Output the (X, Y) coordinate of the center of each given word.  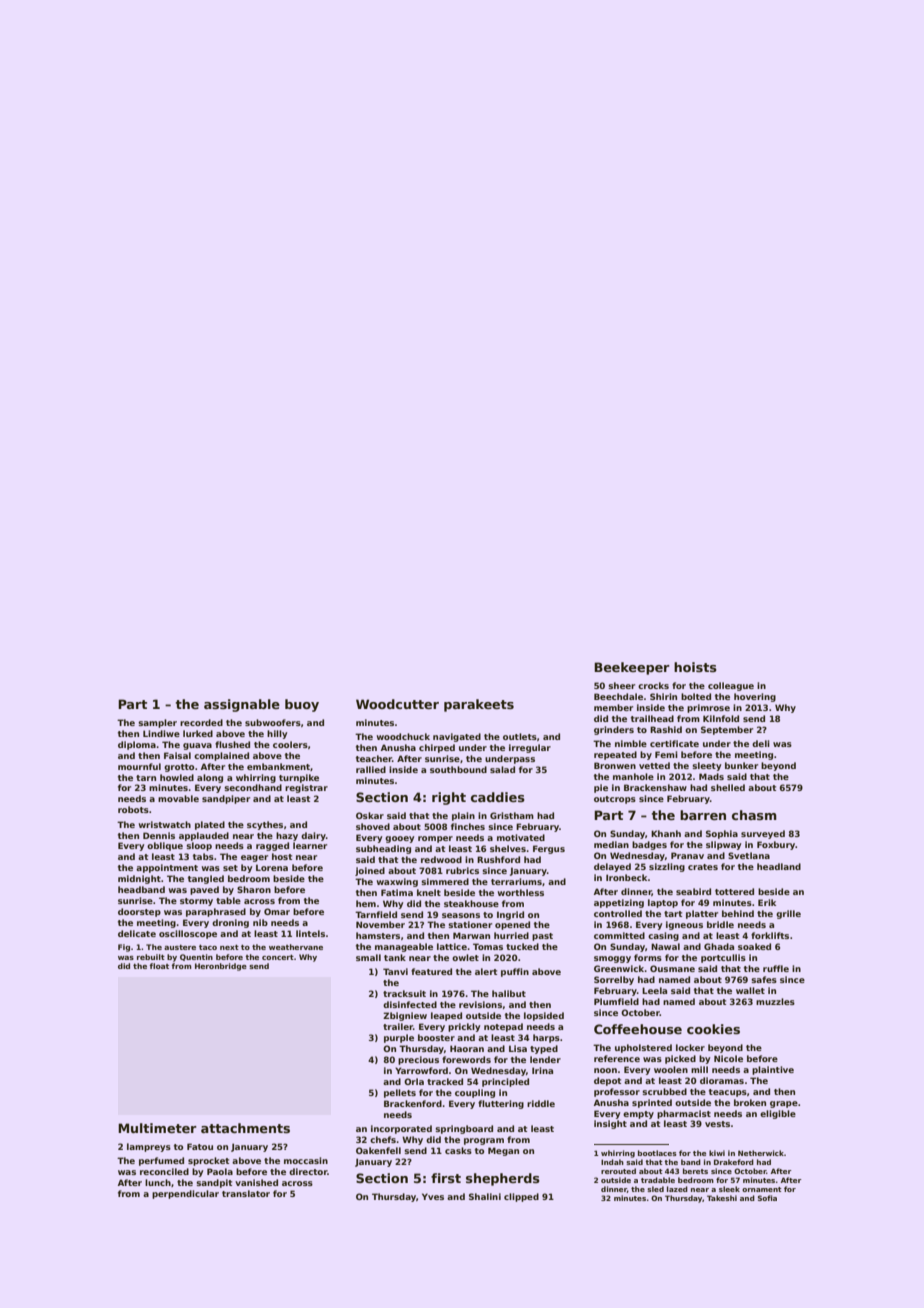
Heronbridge (221, 967)
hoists (695, 667)
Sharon (254, 889)
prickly (464, 1027)
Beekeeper (632, 668)
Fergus (549, 849)
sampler (157, 723)
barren (703, 815)
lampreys (149, 1147)
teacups (728, 1093)
